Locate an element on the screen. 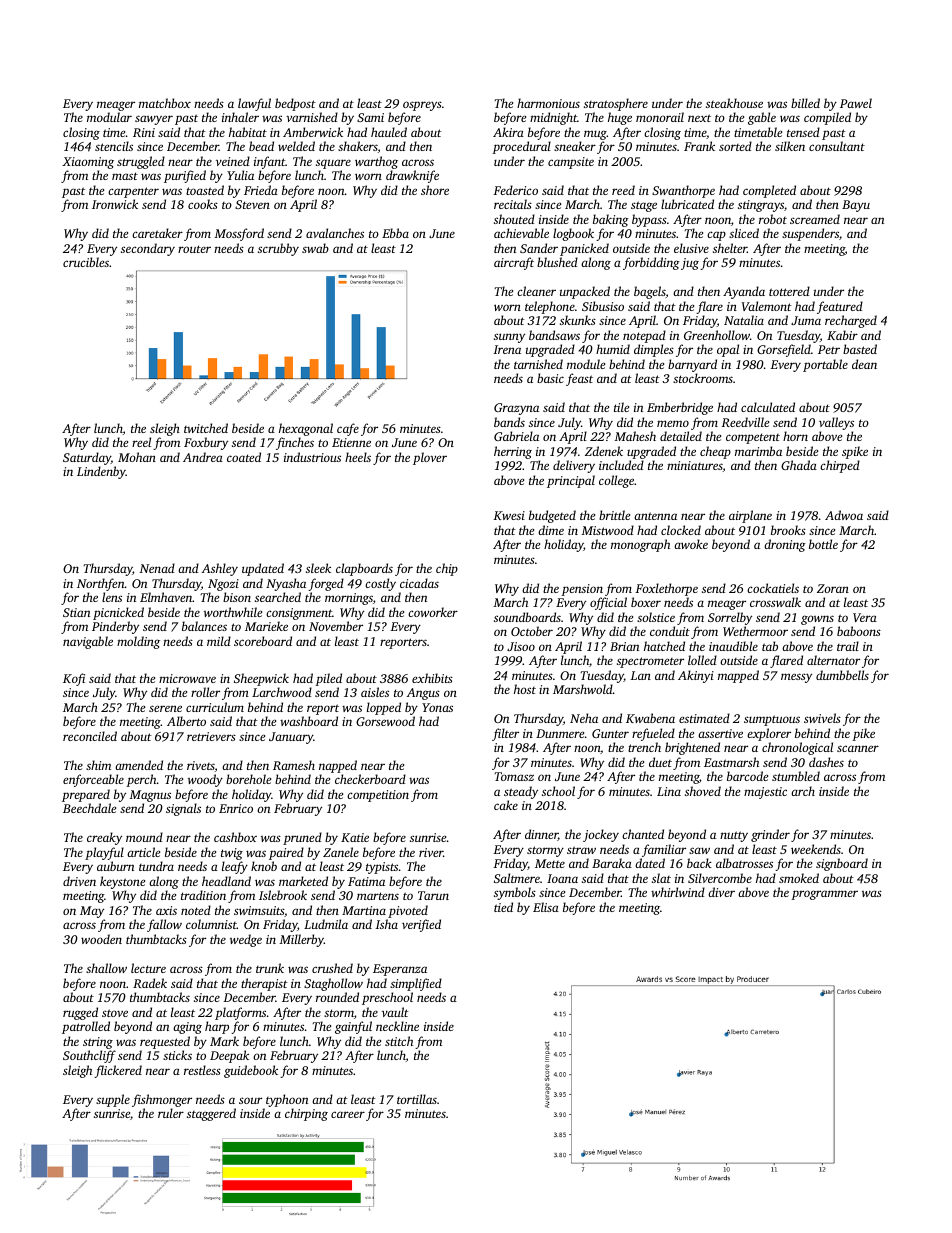 The image size is (952, 1233). Irena is located at coordinates (507, 349).
